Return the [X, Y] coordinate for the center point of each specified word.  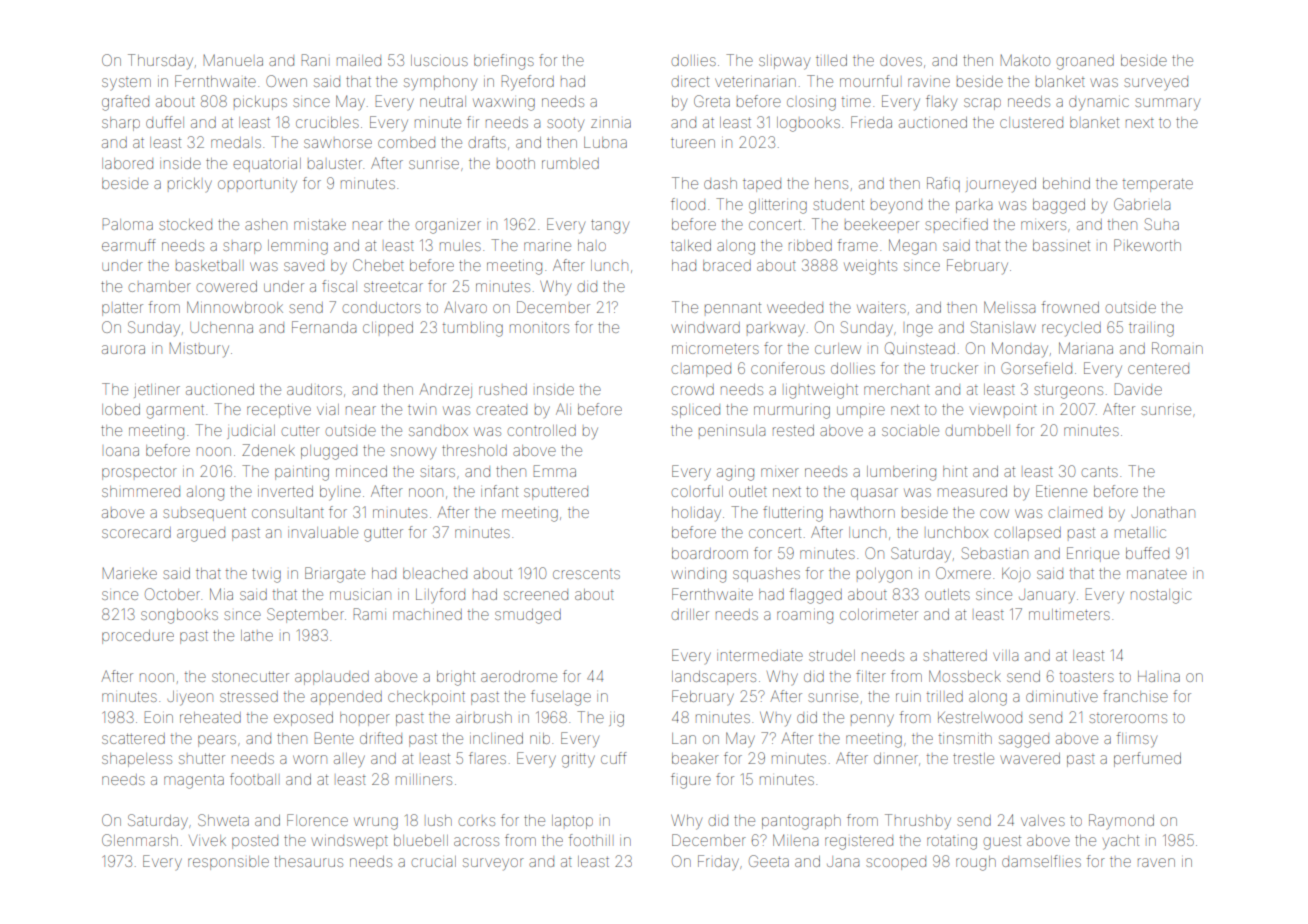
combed [406, 142]
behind [1066, 183]
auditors [314, 389]
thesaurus [308, 861]
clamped [701, 370]
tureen [693, 143]
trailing [1151, 330]
